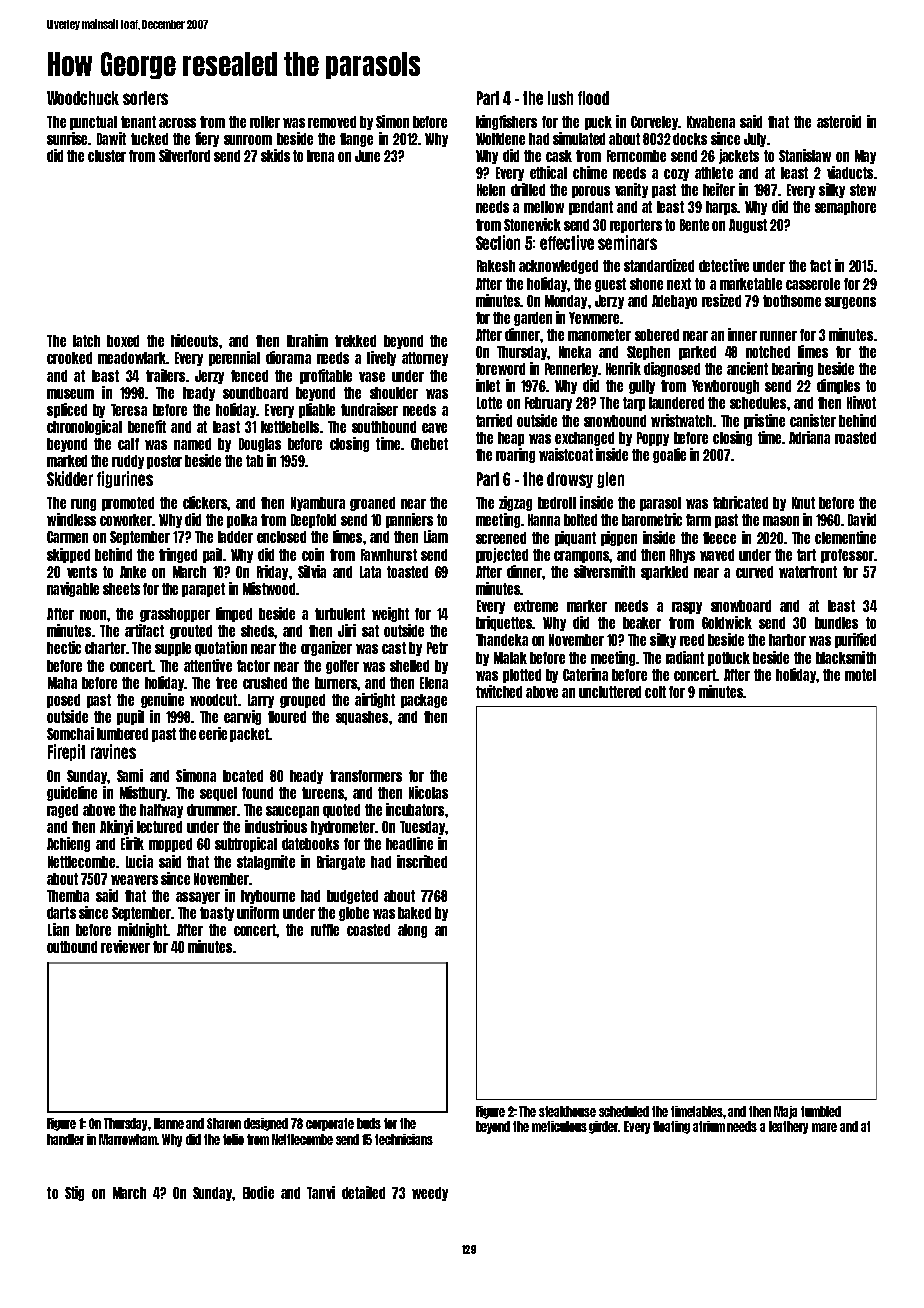  I want to click on colt, so click(655, 692).
